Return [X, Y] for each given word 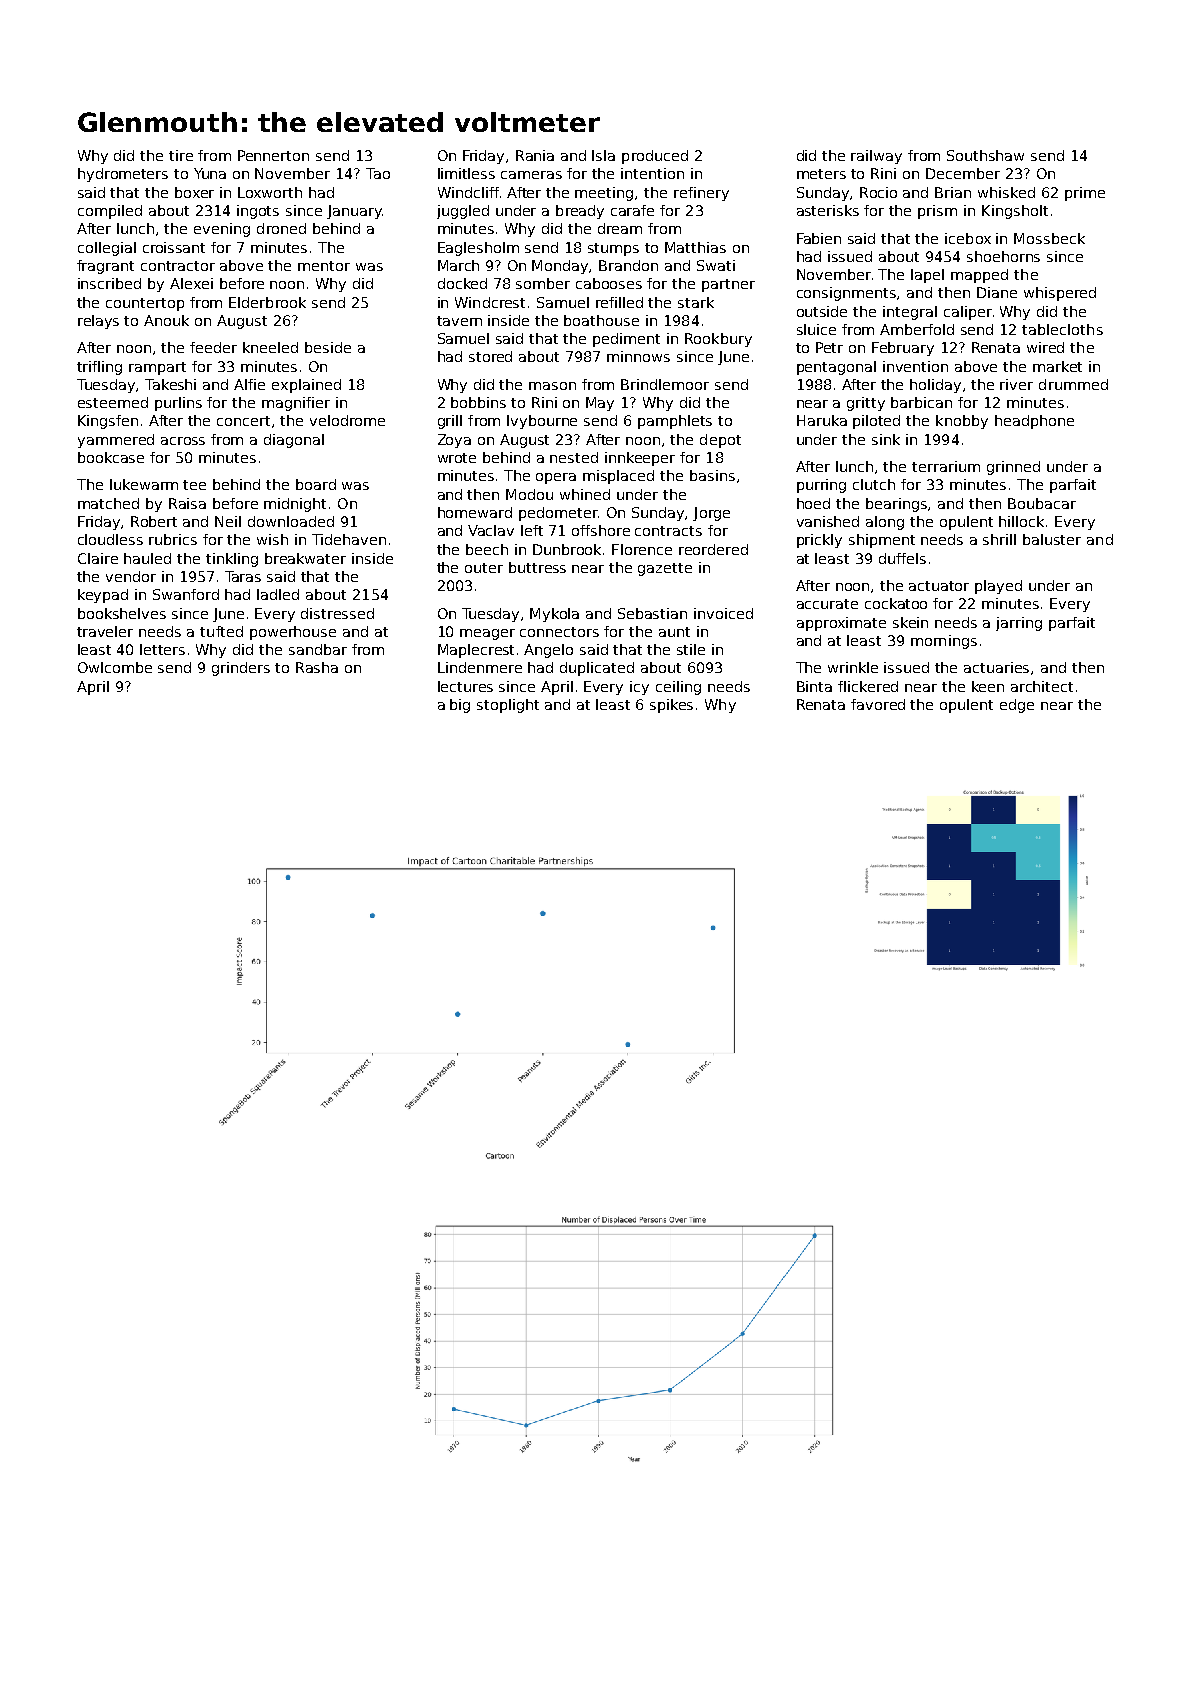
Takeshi [170, 384]
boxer [194, 192]
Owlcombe [115, 667]
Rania [535, 155]
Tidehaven [349, 539]
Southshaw [985, 155]
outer [484, 568]
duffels [902, 558]
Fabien [819, 238]
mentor [324, 266]
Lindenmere [480, 667]
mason [552, 386]
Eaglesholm [478, 249]
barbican [921, 402]
